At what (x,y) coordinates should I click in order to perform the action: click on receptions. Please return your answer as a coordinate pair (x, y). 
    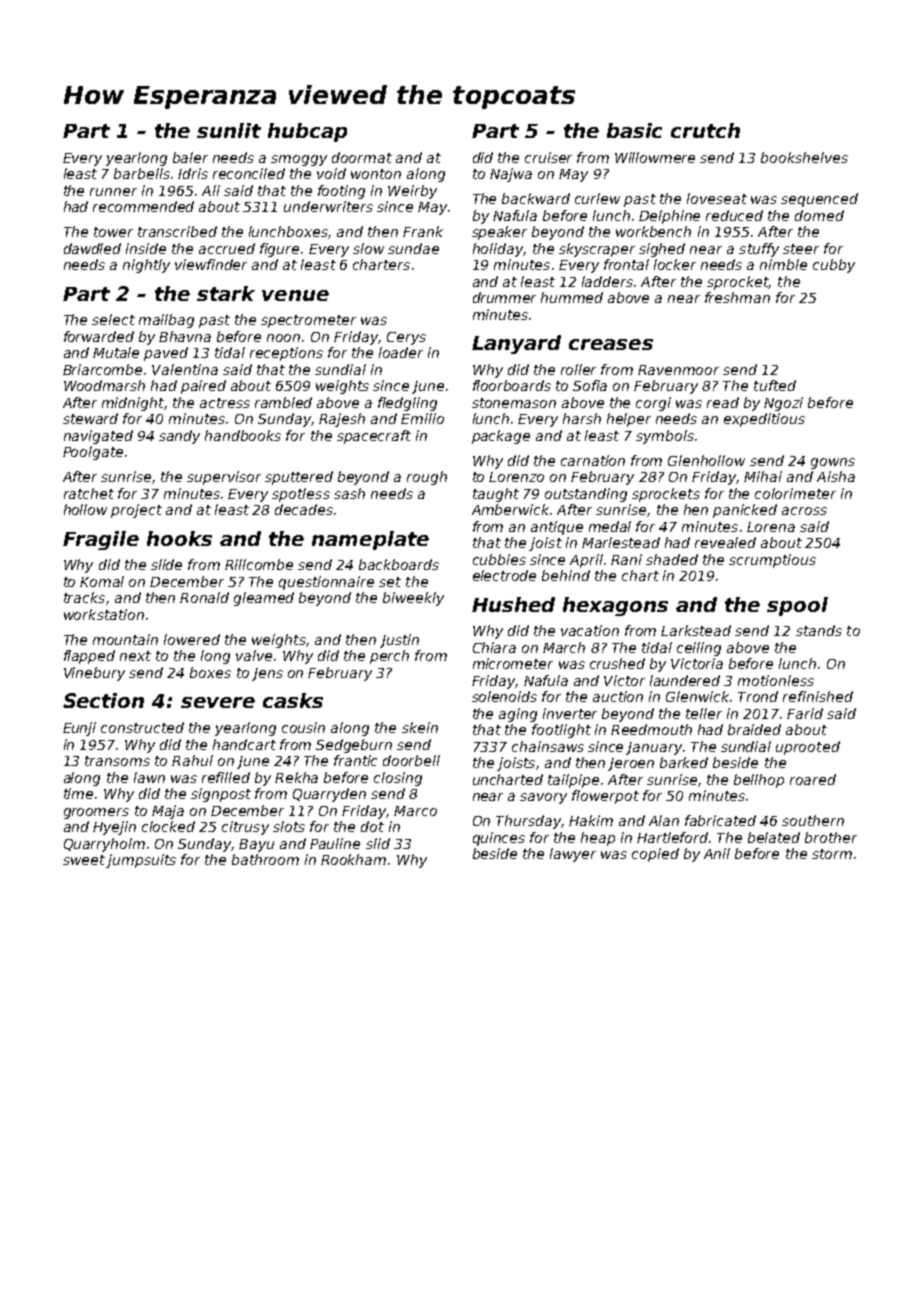
    Looking at the image, I should click on (286, 354).
